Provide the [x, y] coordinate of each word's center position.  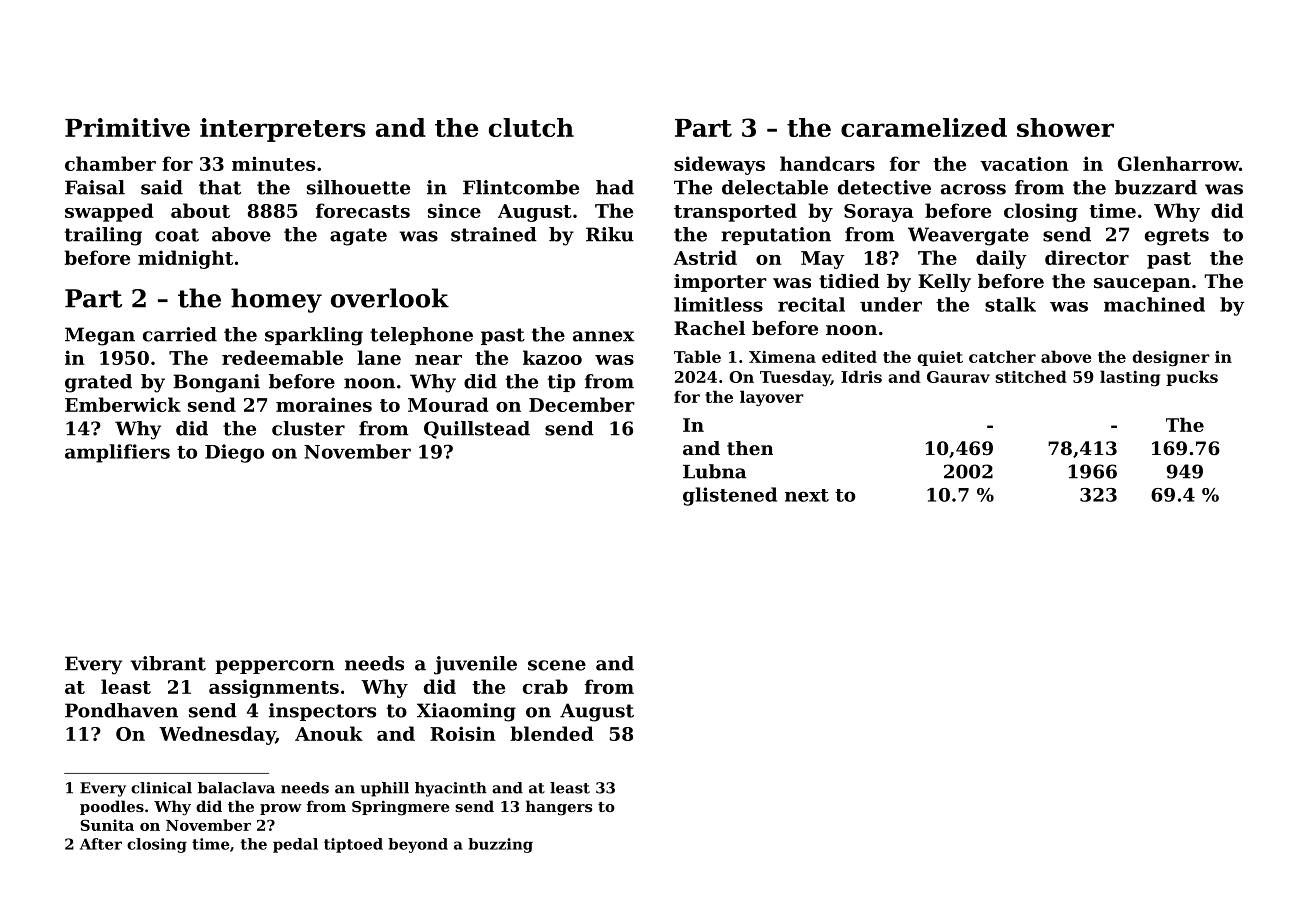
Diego [234, 453]
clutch [531, 127]
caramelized [924, 127]
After [101, 844]
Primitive [127, 127]
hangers [559, 808]
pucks [1192, 378]
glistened [730, 496]
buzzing [500, 845]
